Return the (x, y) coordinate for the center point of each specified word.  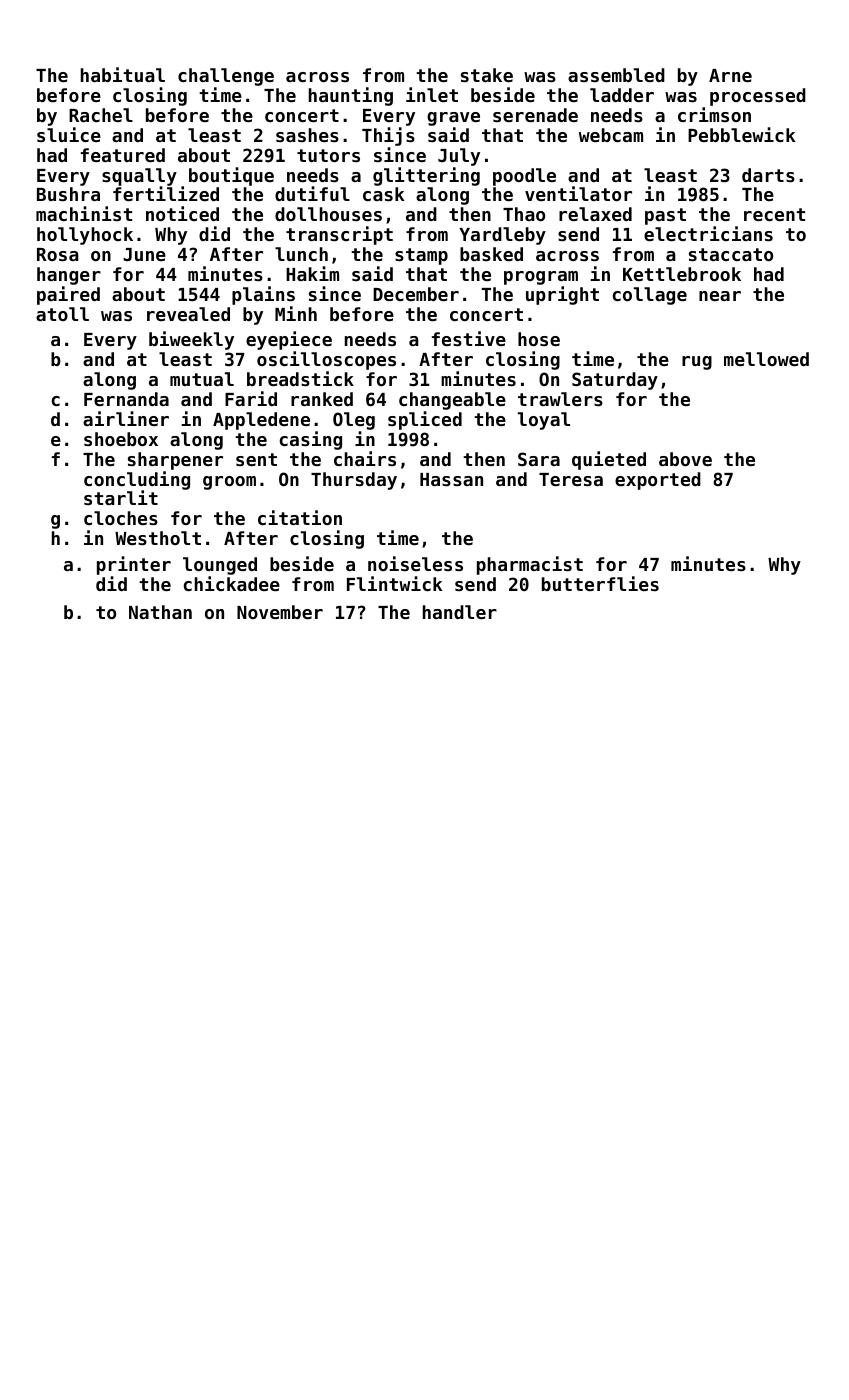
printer (134, 565)
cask (383, 194)
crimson (714, 114)
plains (263, 295)
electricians (708, 233)
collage (650, 296)
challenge (226, 77)
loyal (544, 421)
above (685, 459)
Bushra (68, 194)
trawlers (560, 399)
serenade (535, 115)
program (541, 278)
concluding (137, 480)
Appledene (261, 421)
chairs (365, 458)
